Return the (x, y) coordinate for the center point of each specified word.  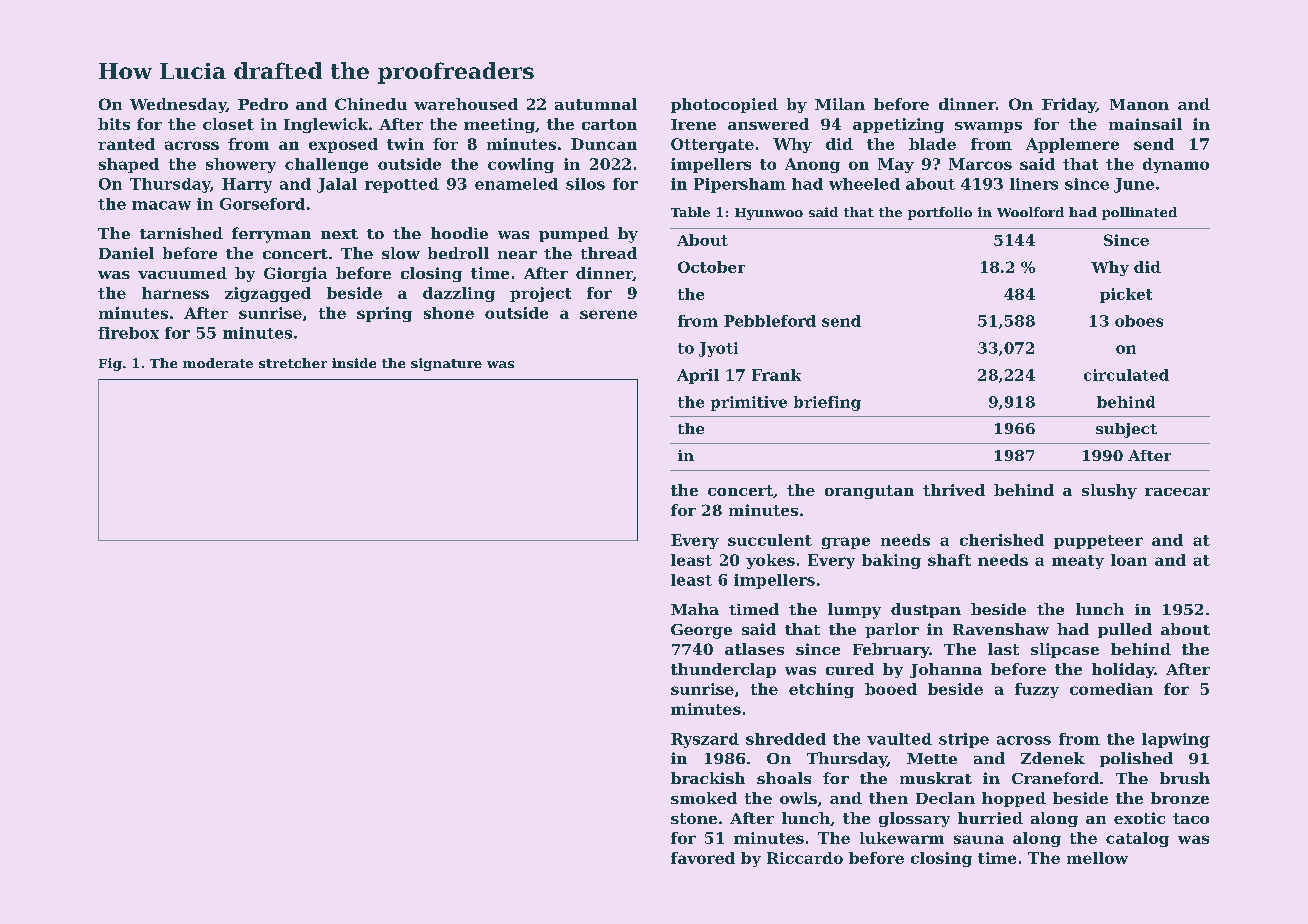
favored (703, 858)
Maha (695, 609)
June (1134, 185)
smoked (704, 798)
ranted (126, 144)
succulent (770, 540)
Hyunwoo (769, 214)
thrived (954, 490)
